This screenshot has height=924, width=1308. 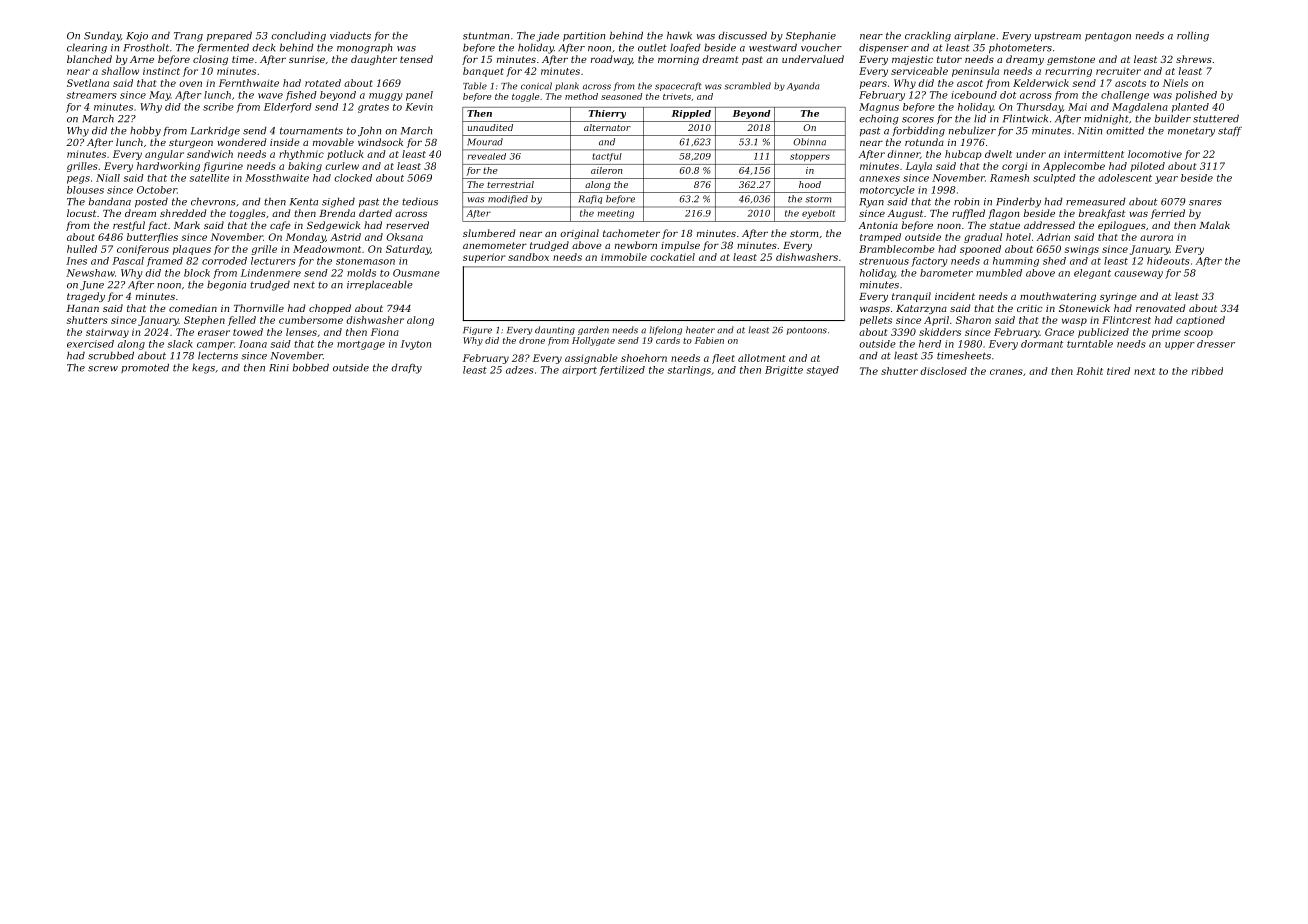 I want to click on hubcap, so click(x=963, y=155).
